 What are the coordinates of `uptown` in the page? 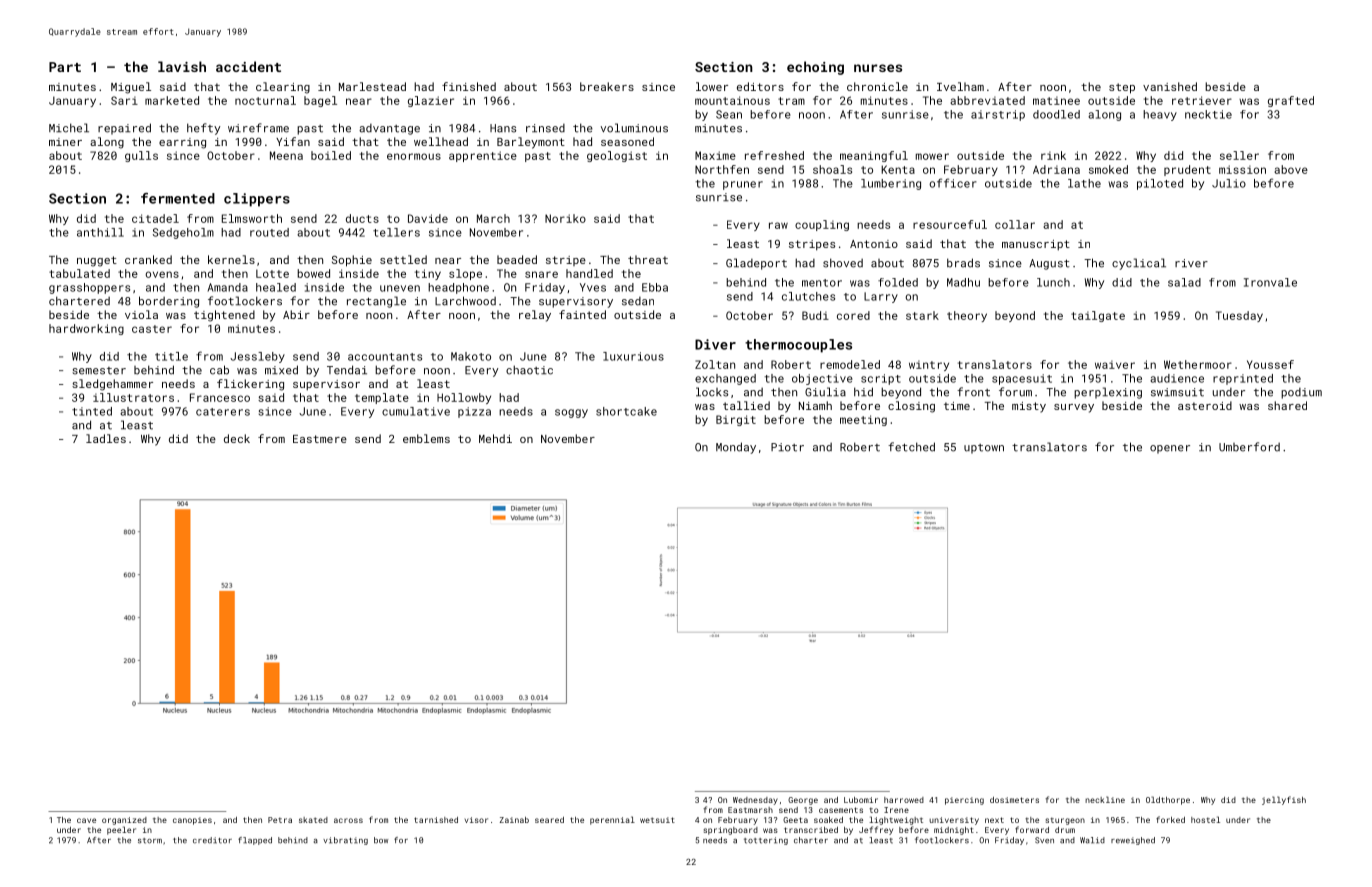 It's located at (984, 449).
